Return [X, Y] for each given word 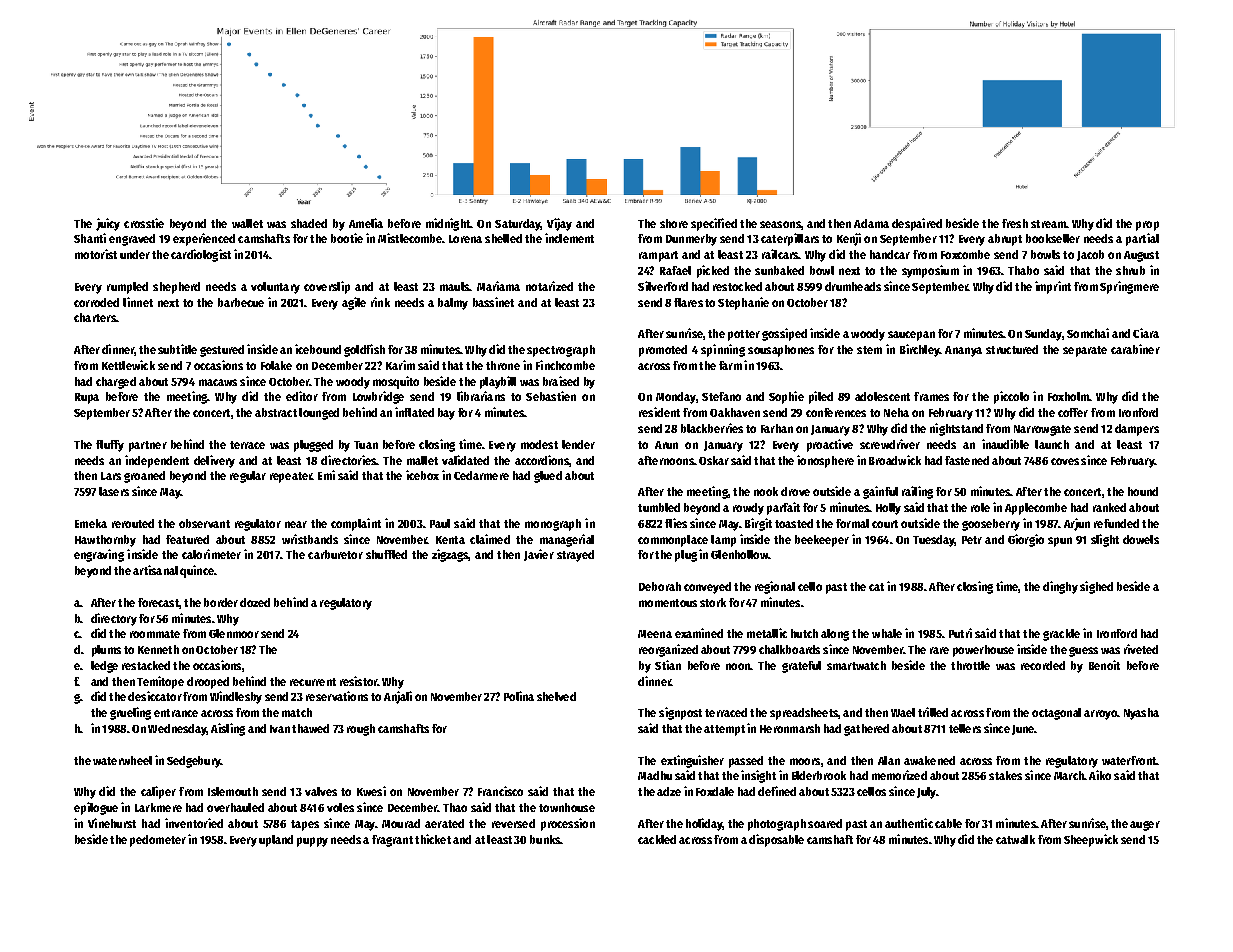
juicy [108, 224]
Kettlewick [128, 365]
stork [713, 602]
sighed [1096, 587]
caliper [158, 792]
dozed [255, 602]
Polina [519, 696]
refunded [1116, 523]
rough [361, 730]
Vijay [559, 224]
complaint [356, 524]
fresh [1015, 223]
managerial [567, 540]
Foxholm [1068, 396]
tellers [965, 728]
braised [561, 381]
